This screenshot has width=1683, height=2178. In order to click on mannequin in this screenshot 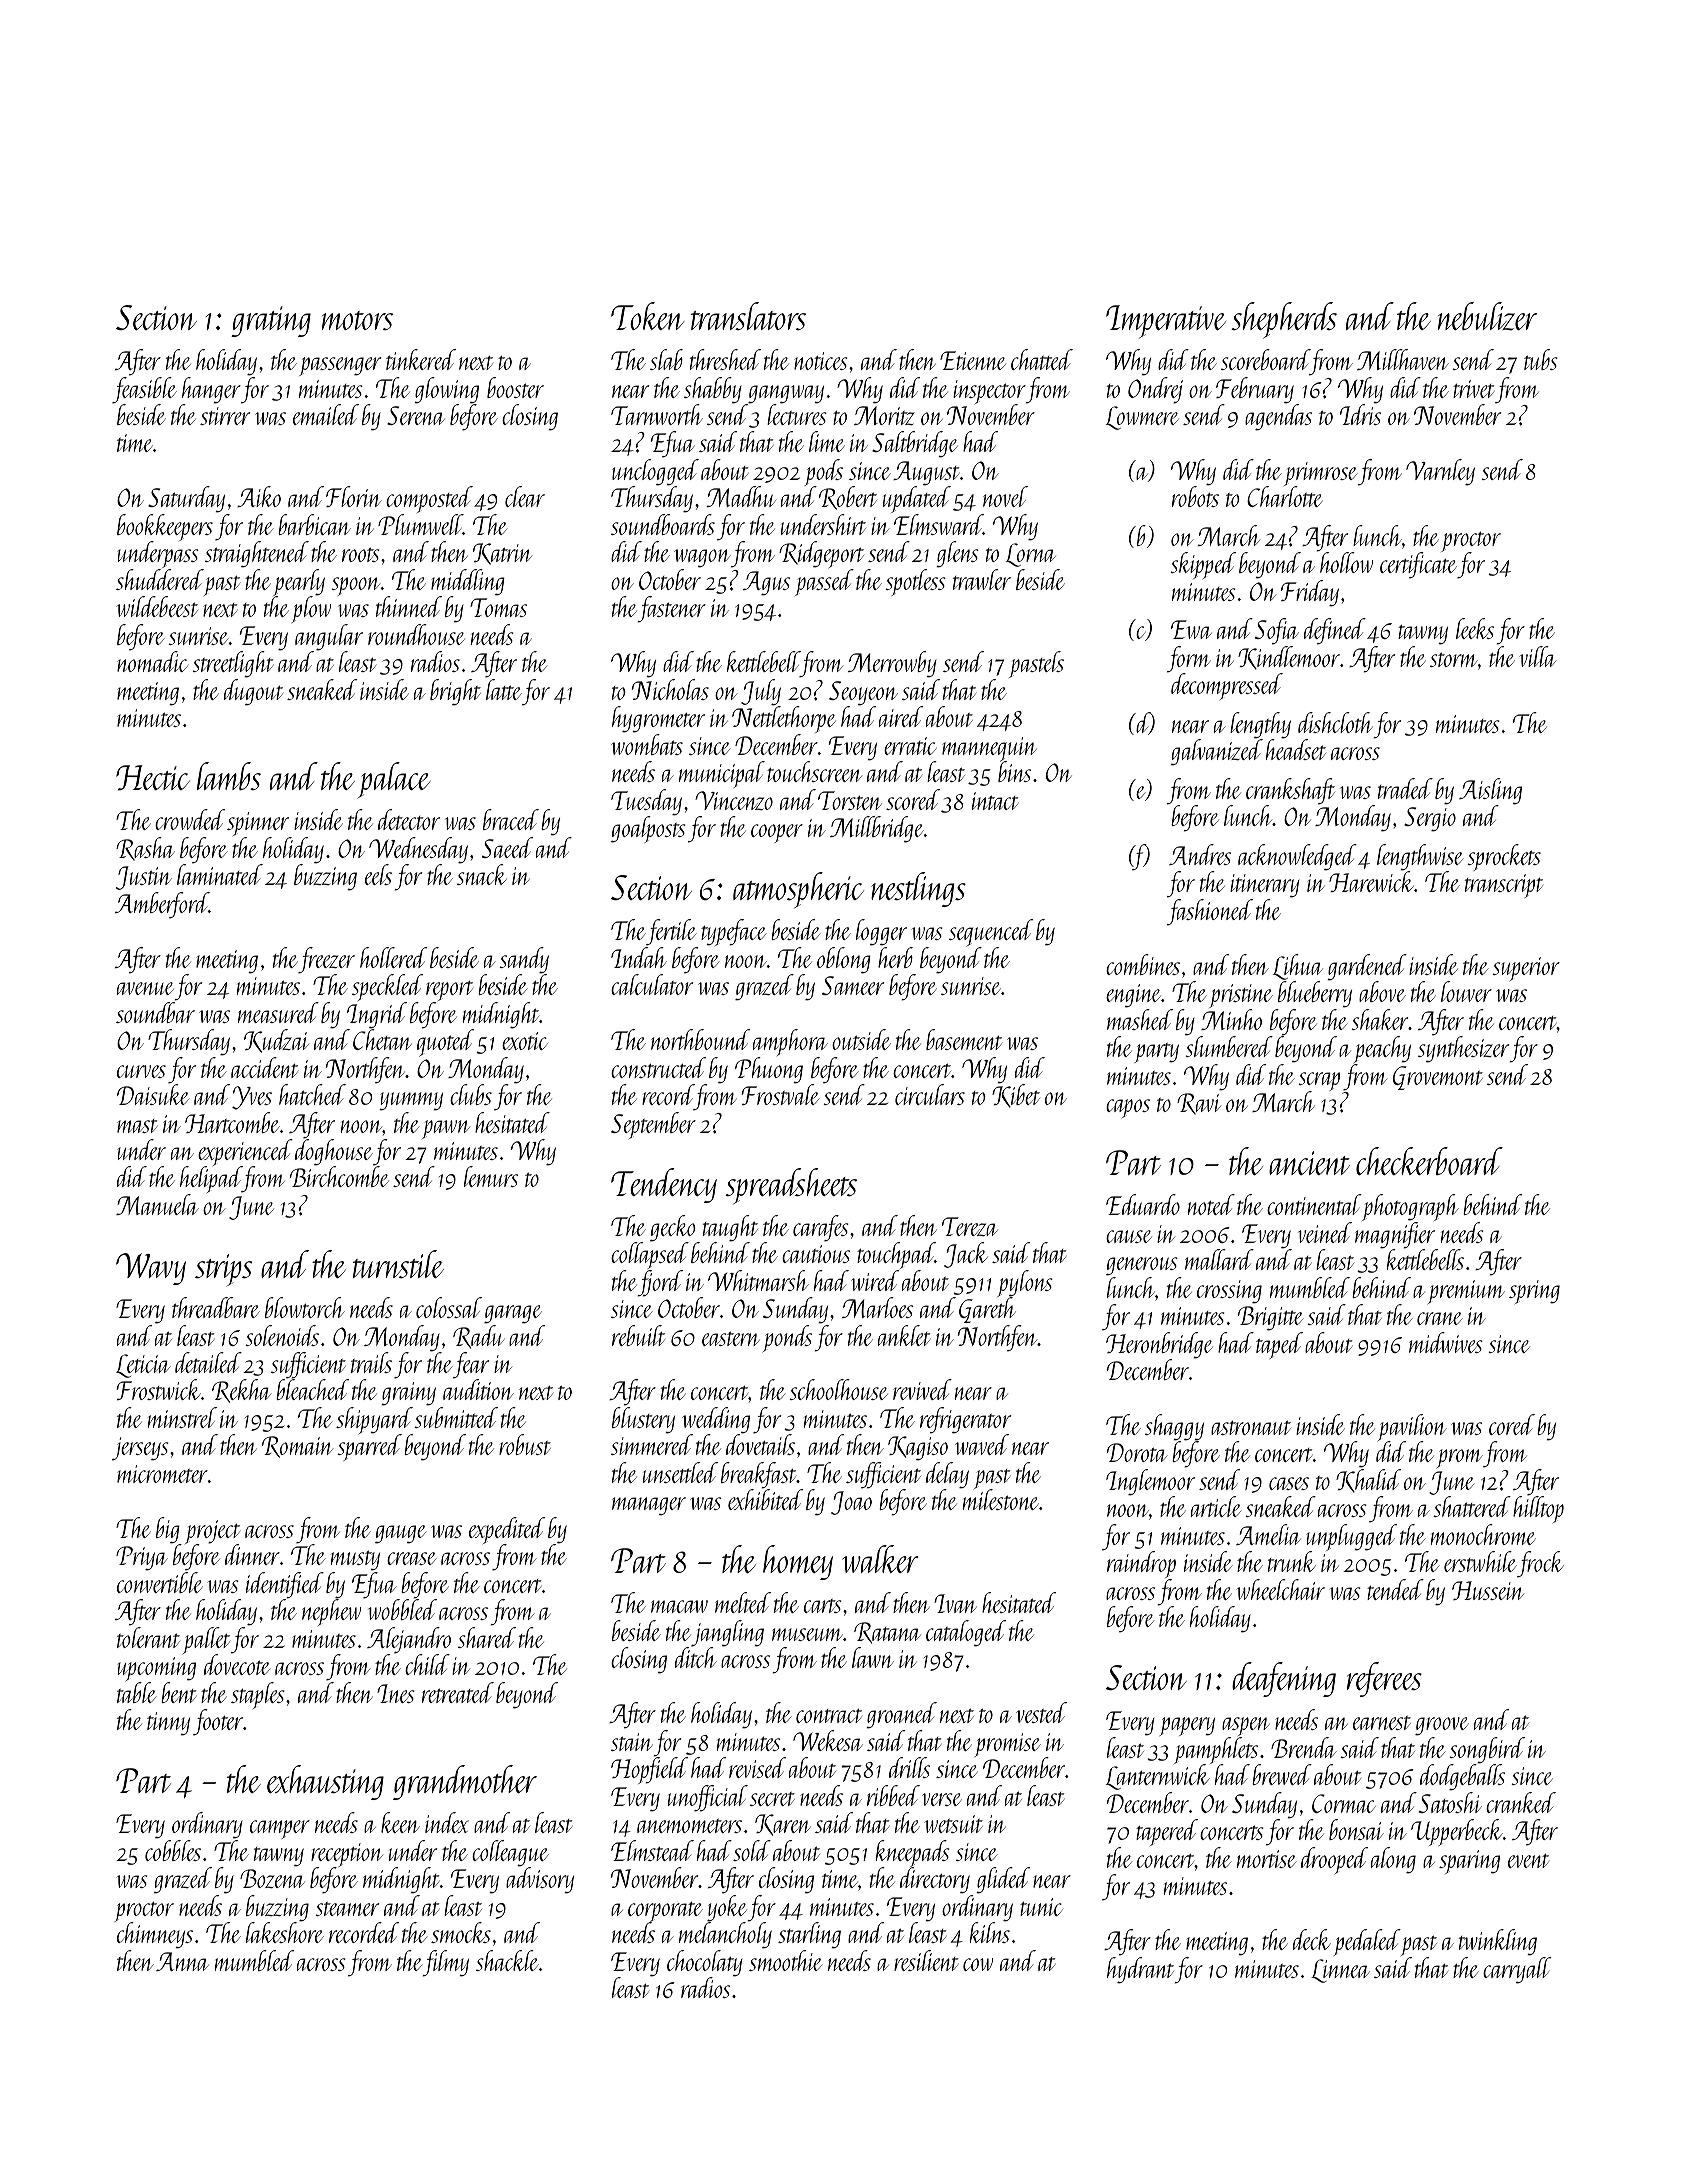, I will do `click(989, 749)`.
